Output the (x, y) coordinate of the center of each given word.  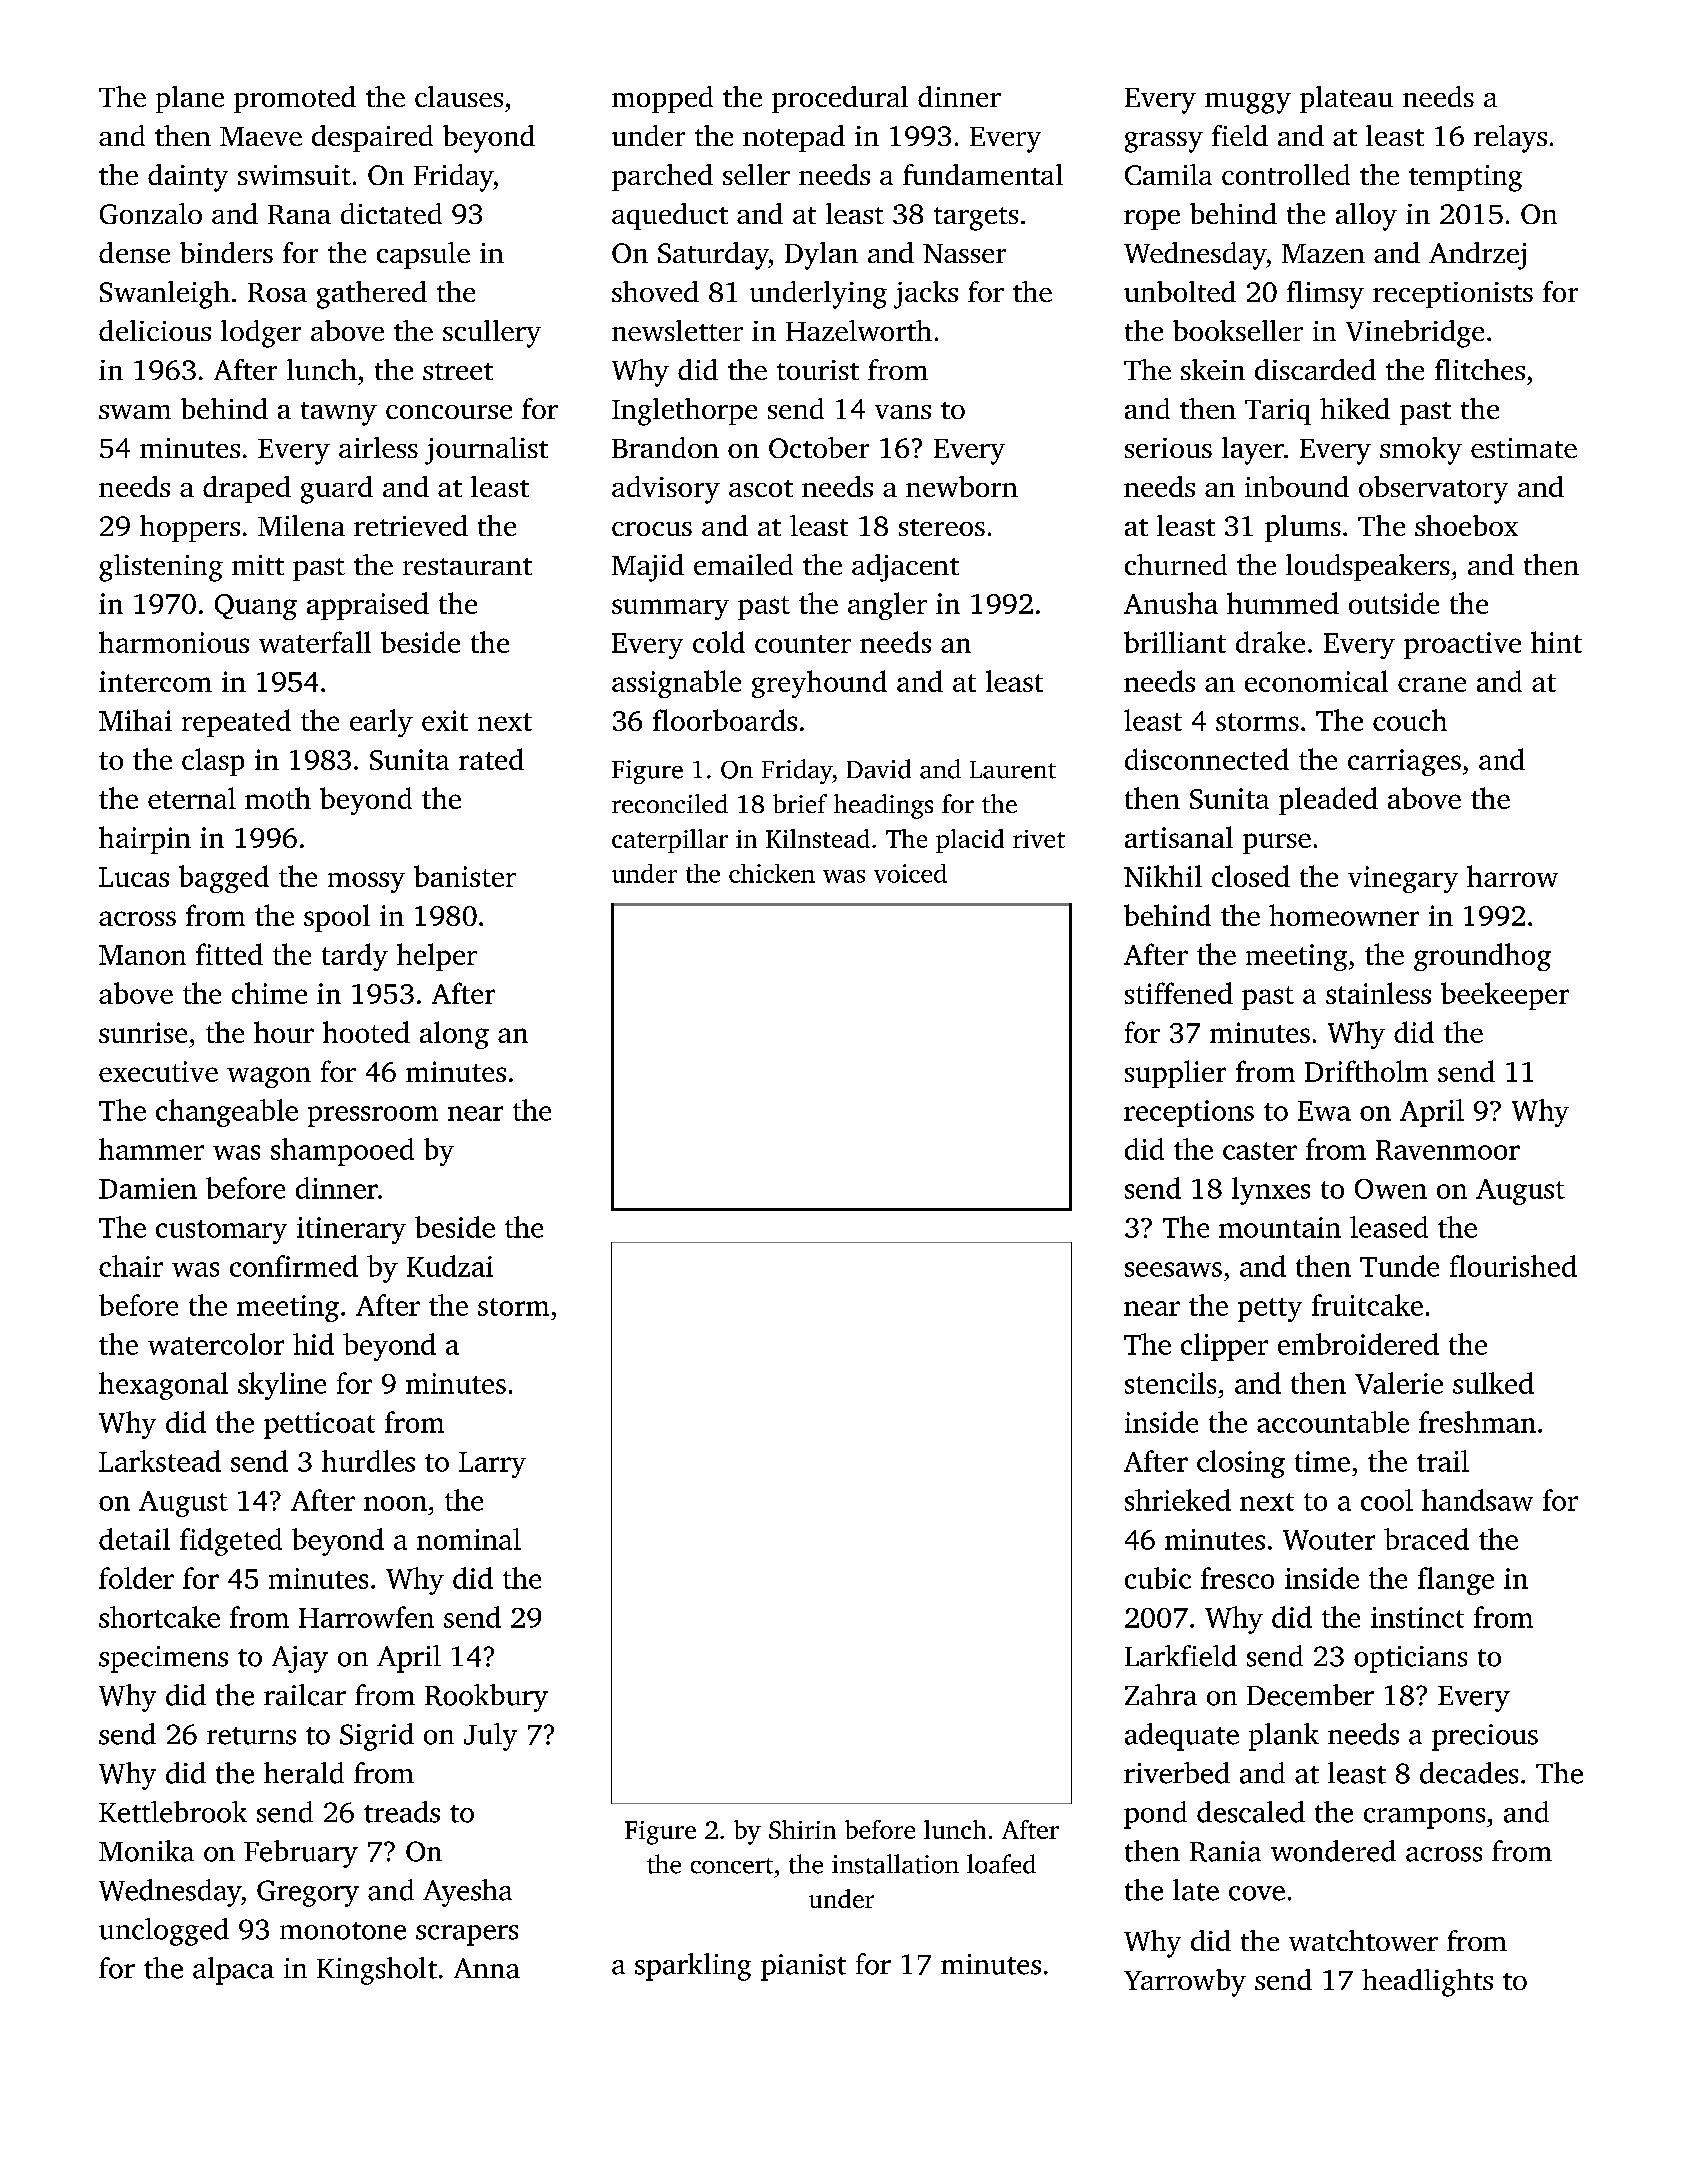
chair (131, 1266)
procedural (840, 99)
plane (190, 99)
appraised (368, 606)
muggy (1248, 103)
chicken (772, 873)
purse (1277, 843)
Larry (492, 1465)
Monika (146, 1851)
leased (1389, 1227)
